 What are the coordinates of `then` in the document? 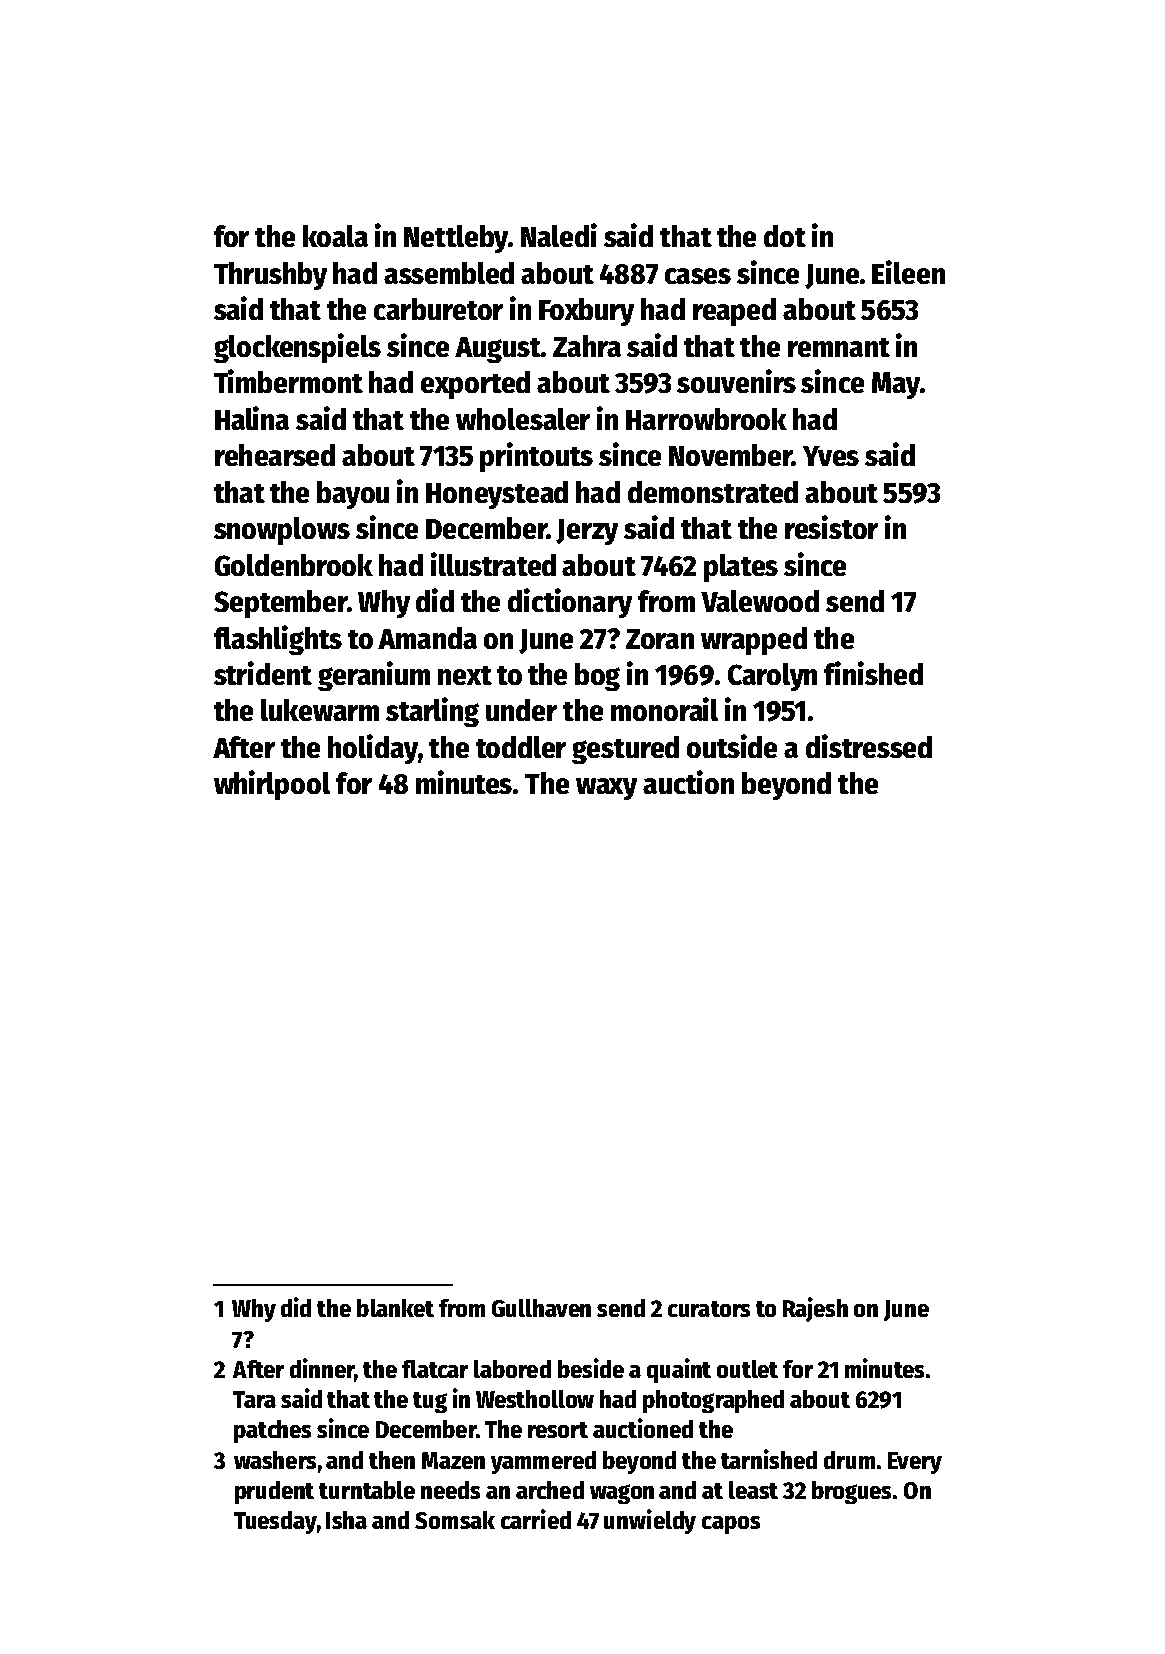 It's located at (392, 1460).
